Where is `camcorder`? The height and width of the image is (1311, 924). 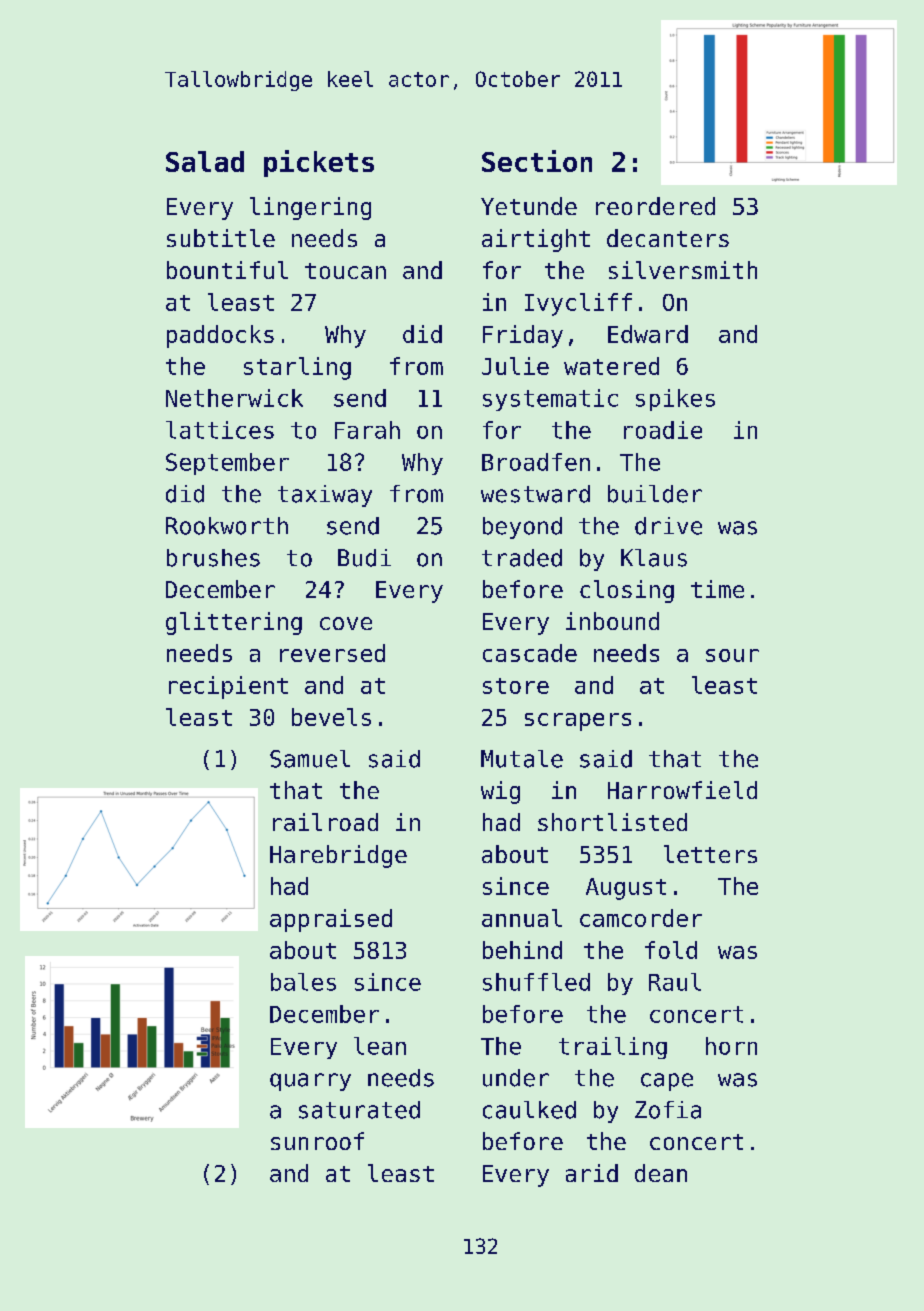
camcorder is located at coordinates (641, 918).
